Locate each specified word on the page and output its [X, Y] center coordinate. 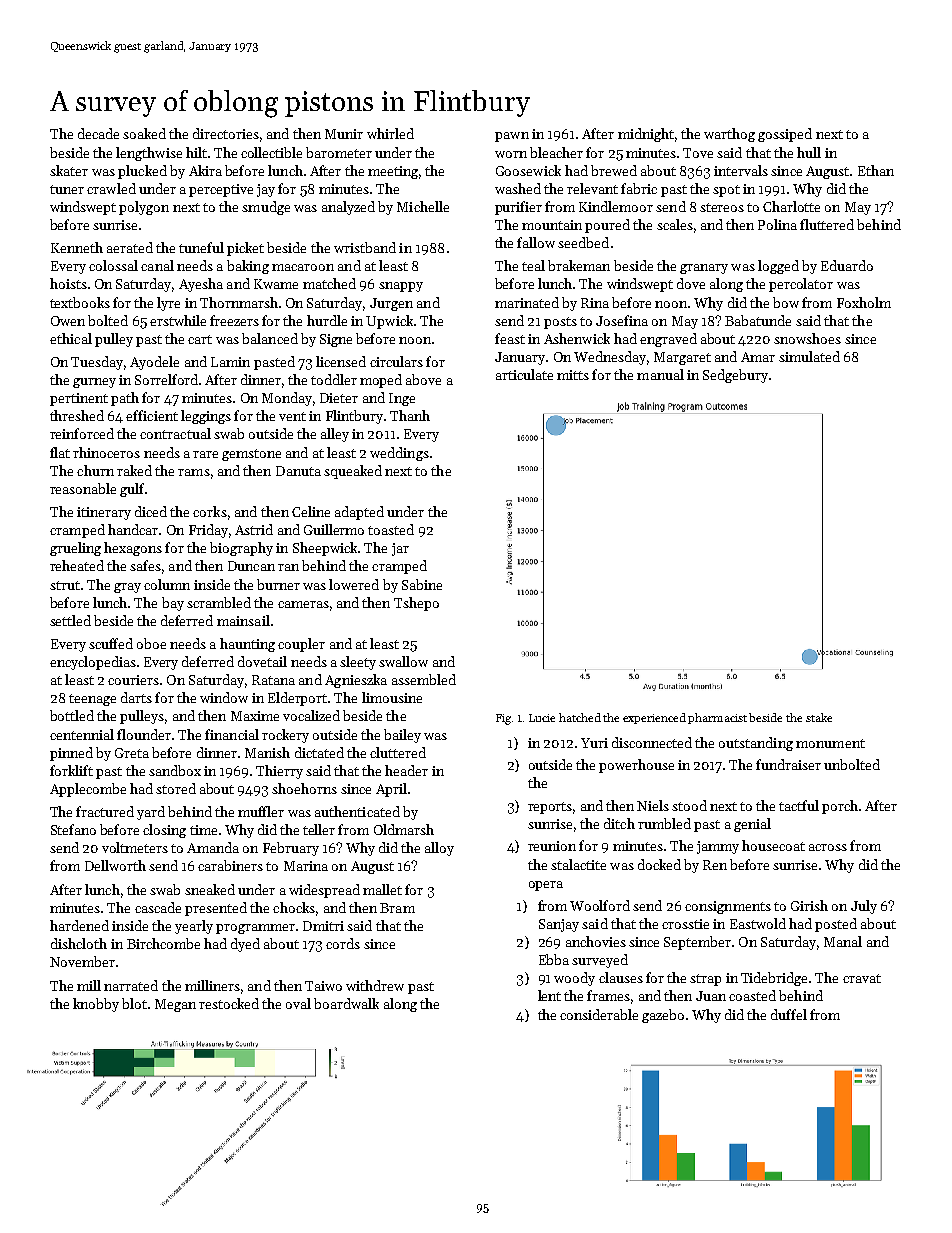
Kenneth [77, 247]
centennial [82, 734]
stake [819, 717]
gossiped [785, 135]
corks [210, 511]
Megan [175, 1005]
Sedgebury [735, 376]
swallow [403, 661]
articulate [524, 374]
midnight [646, 135]
